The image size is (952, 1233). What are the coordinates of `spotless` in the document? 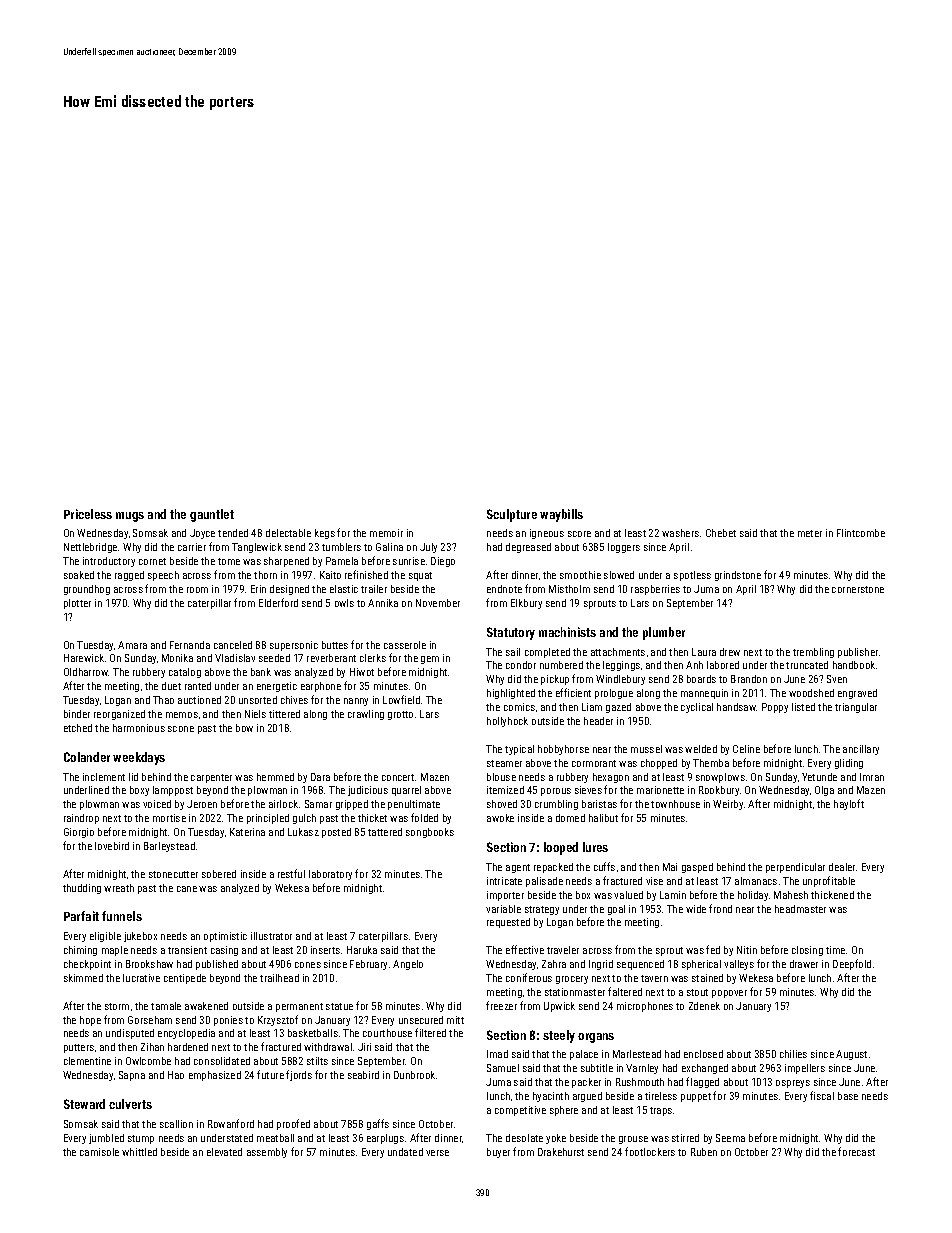 It's located at (692, 576).
